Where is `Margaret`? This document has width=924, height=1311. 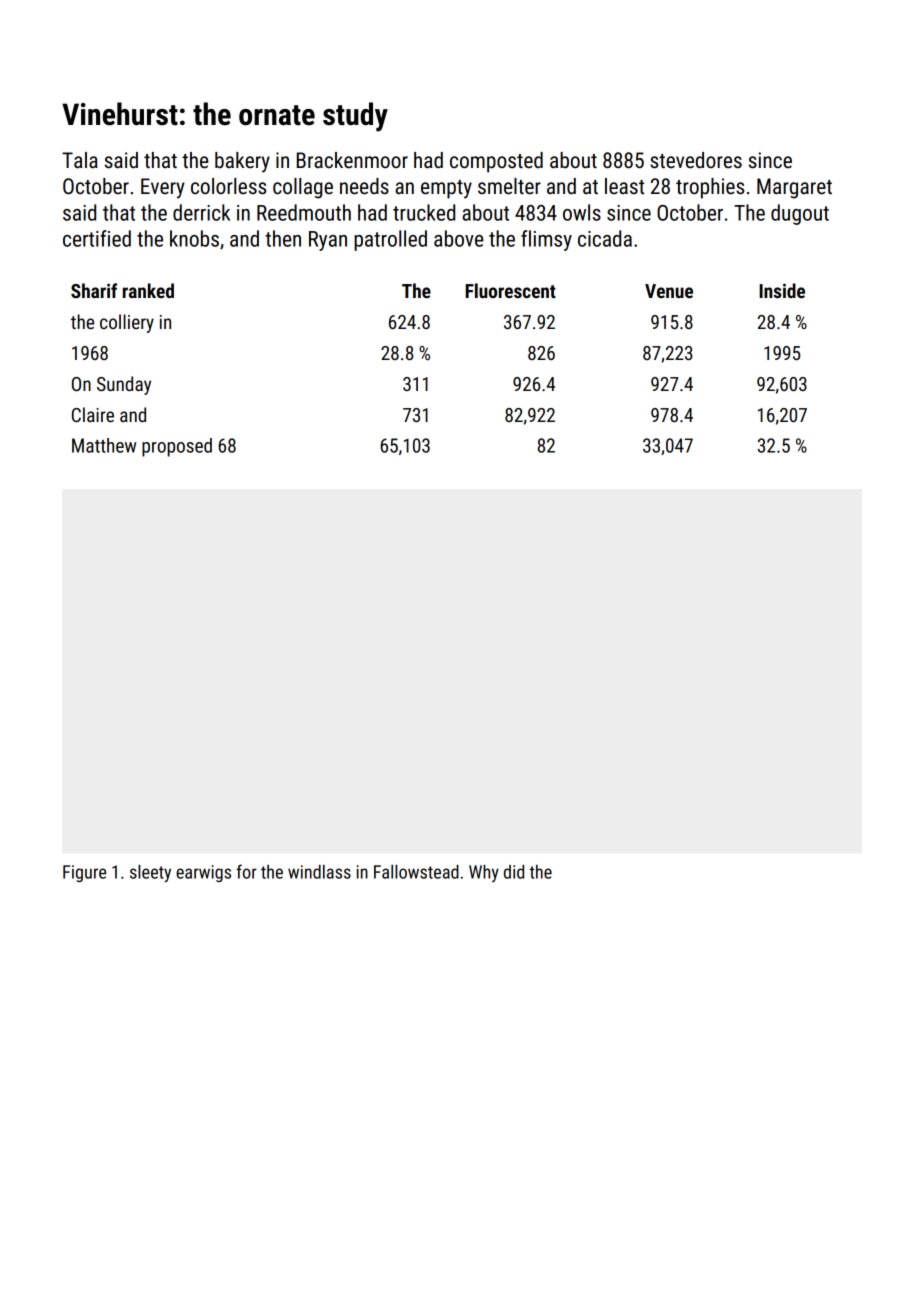
Margaret is located at coordinates (794, 188).
